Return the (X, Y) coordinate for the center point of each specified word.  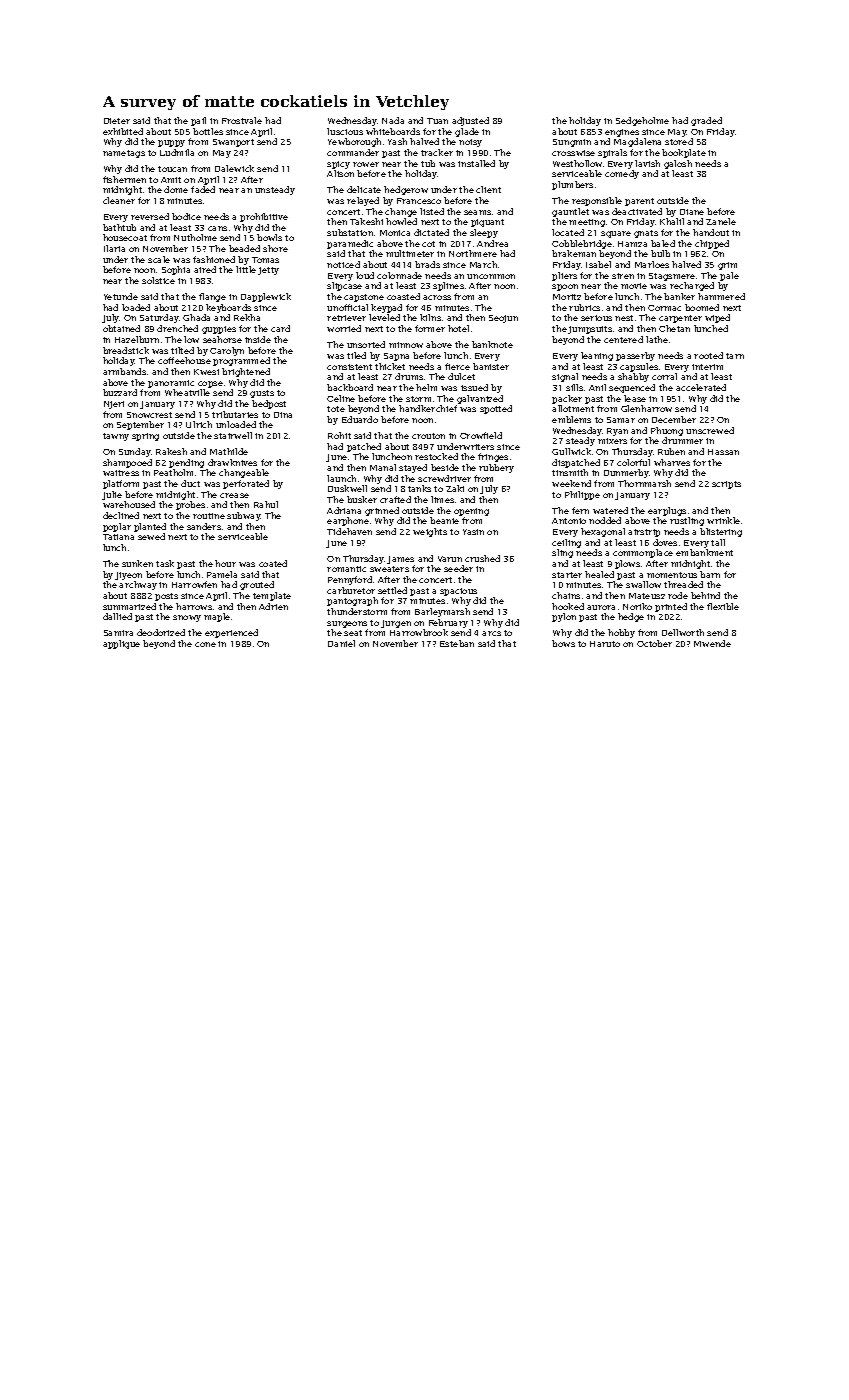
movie (634, 286)
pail (198, 121)
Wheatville (187, 392)
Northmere (473, 253)
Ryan (617, 432)
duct (190, 483)
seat (353, 633)
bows (563, 643)
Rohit (339, 435)
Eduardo (360, 419)
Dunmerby (626, 473)
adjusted (470, 121)
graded (706, 121)
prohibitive (264, 217)
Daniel (341, 643)
